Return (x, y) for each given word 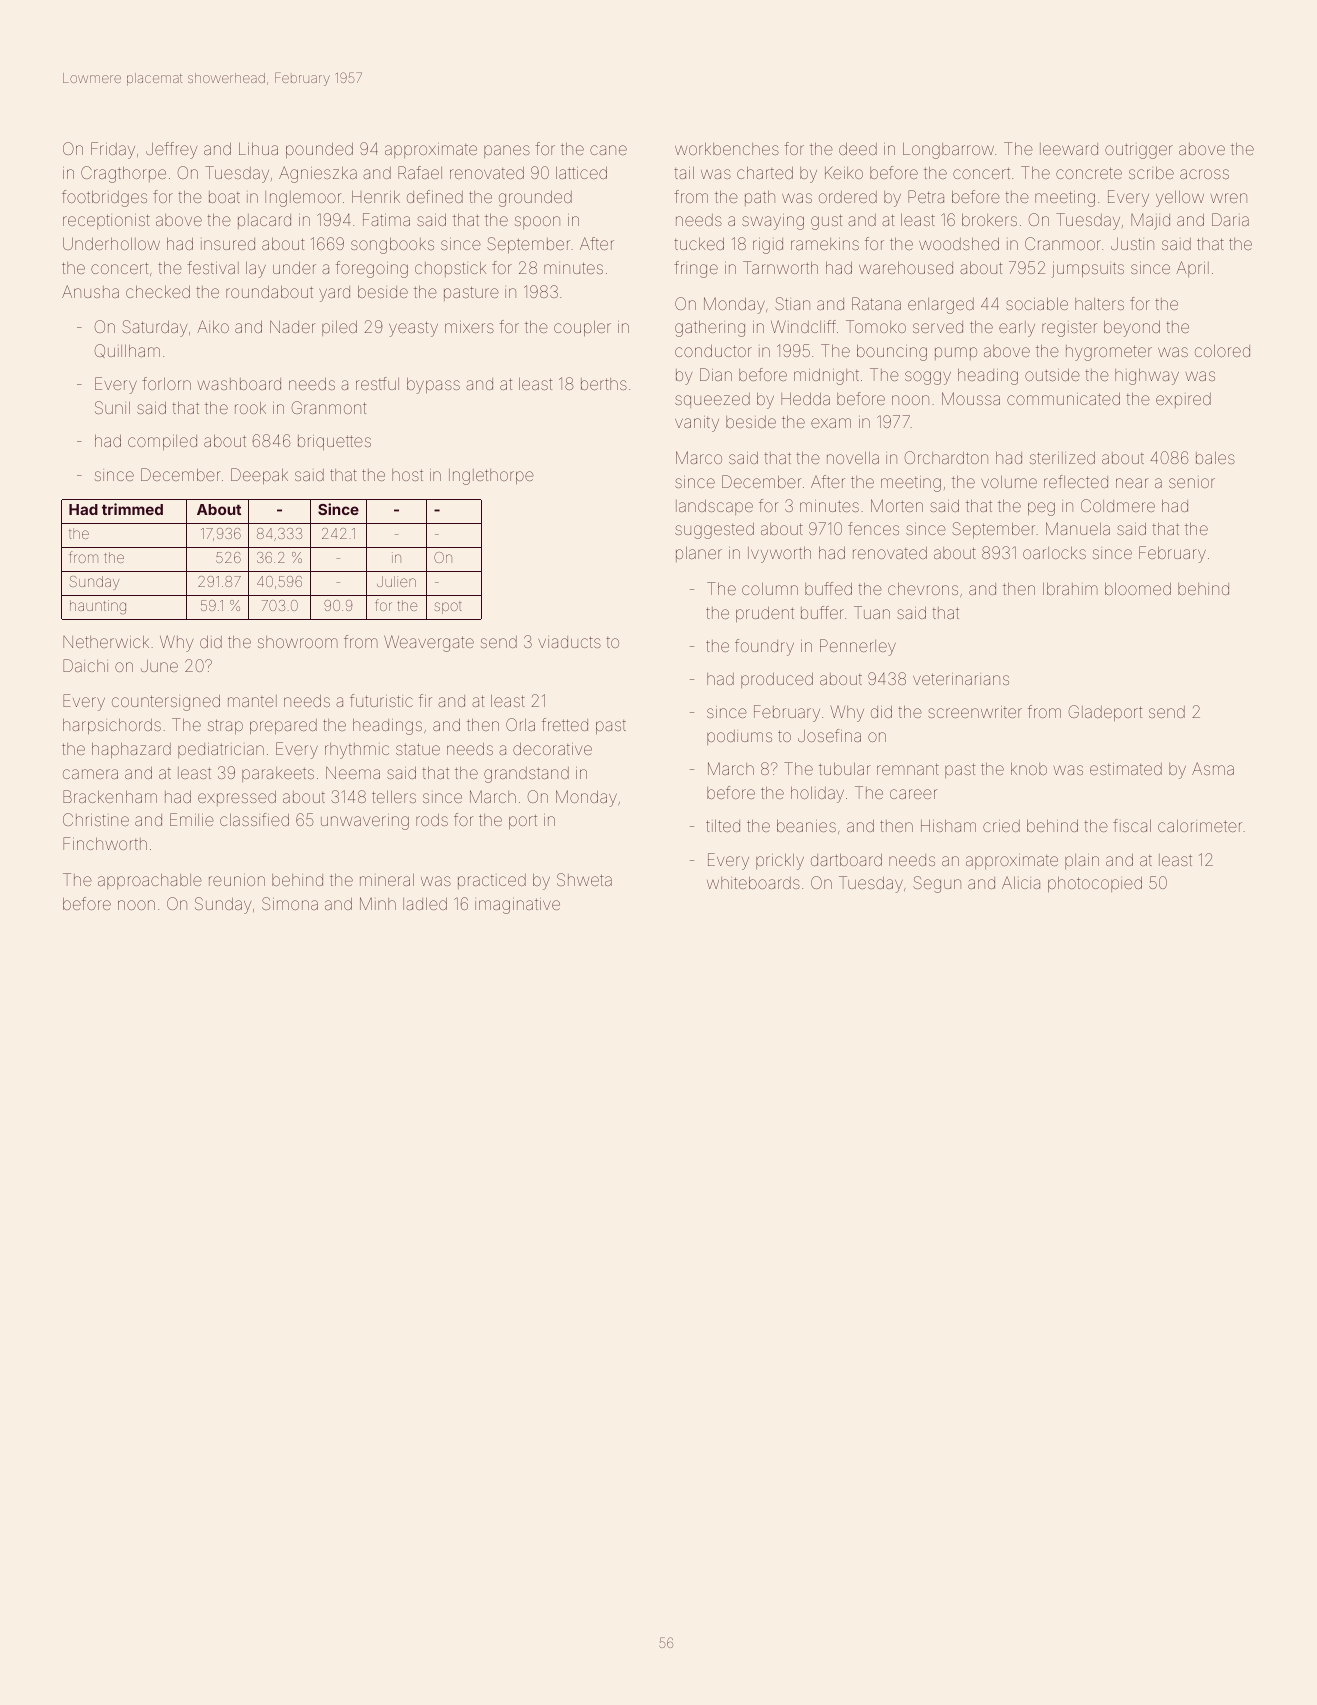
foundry (764, 647)
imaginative (517, 906)
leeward (1069, 149)
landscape (714, 507)
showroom (298, 642)
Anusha (90, 291)
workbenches (727, 149)
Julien (396, 581)
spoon (537, 222)
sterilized (1062, 458)
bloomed (1138, 589)
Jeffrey (171, 150)
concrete (1089, 173)
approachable (150, 881)
